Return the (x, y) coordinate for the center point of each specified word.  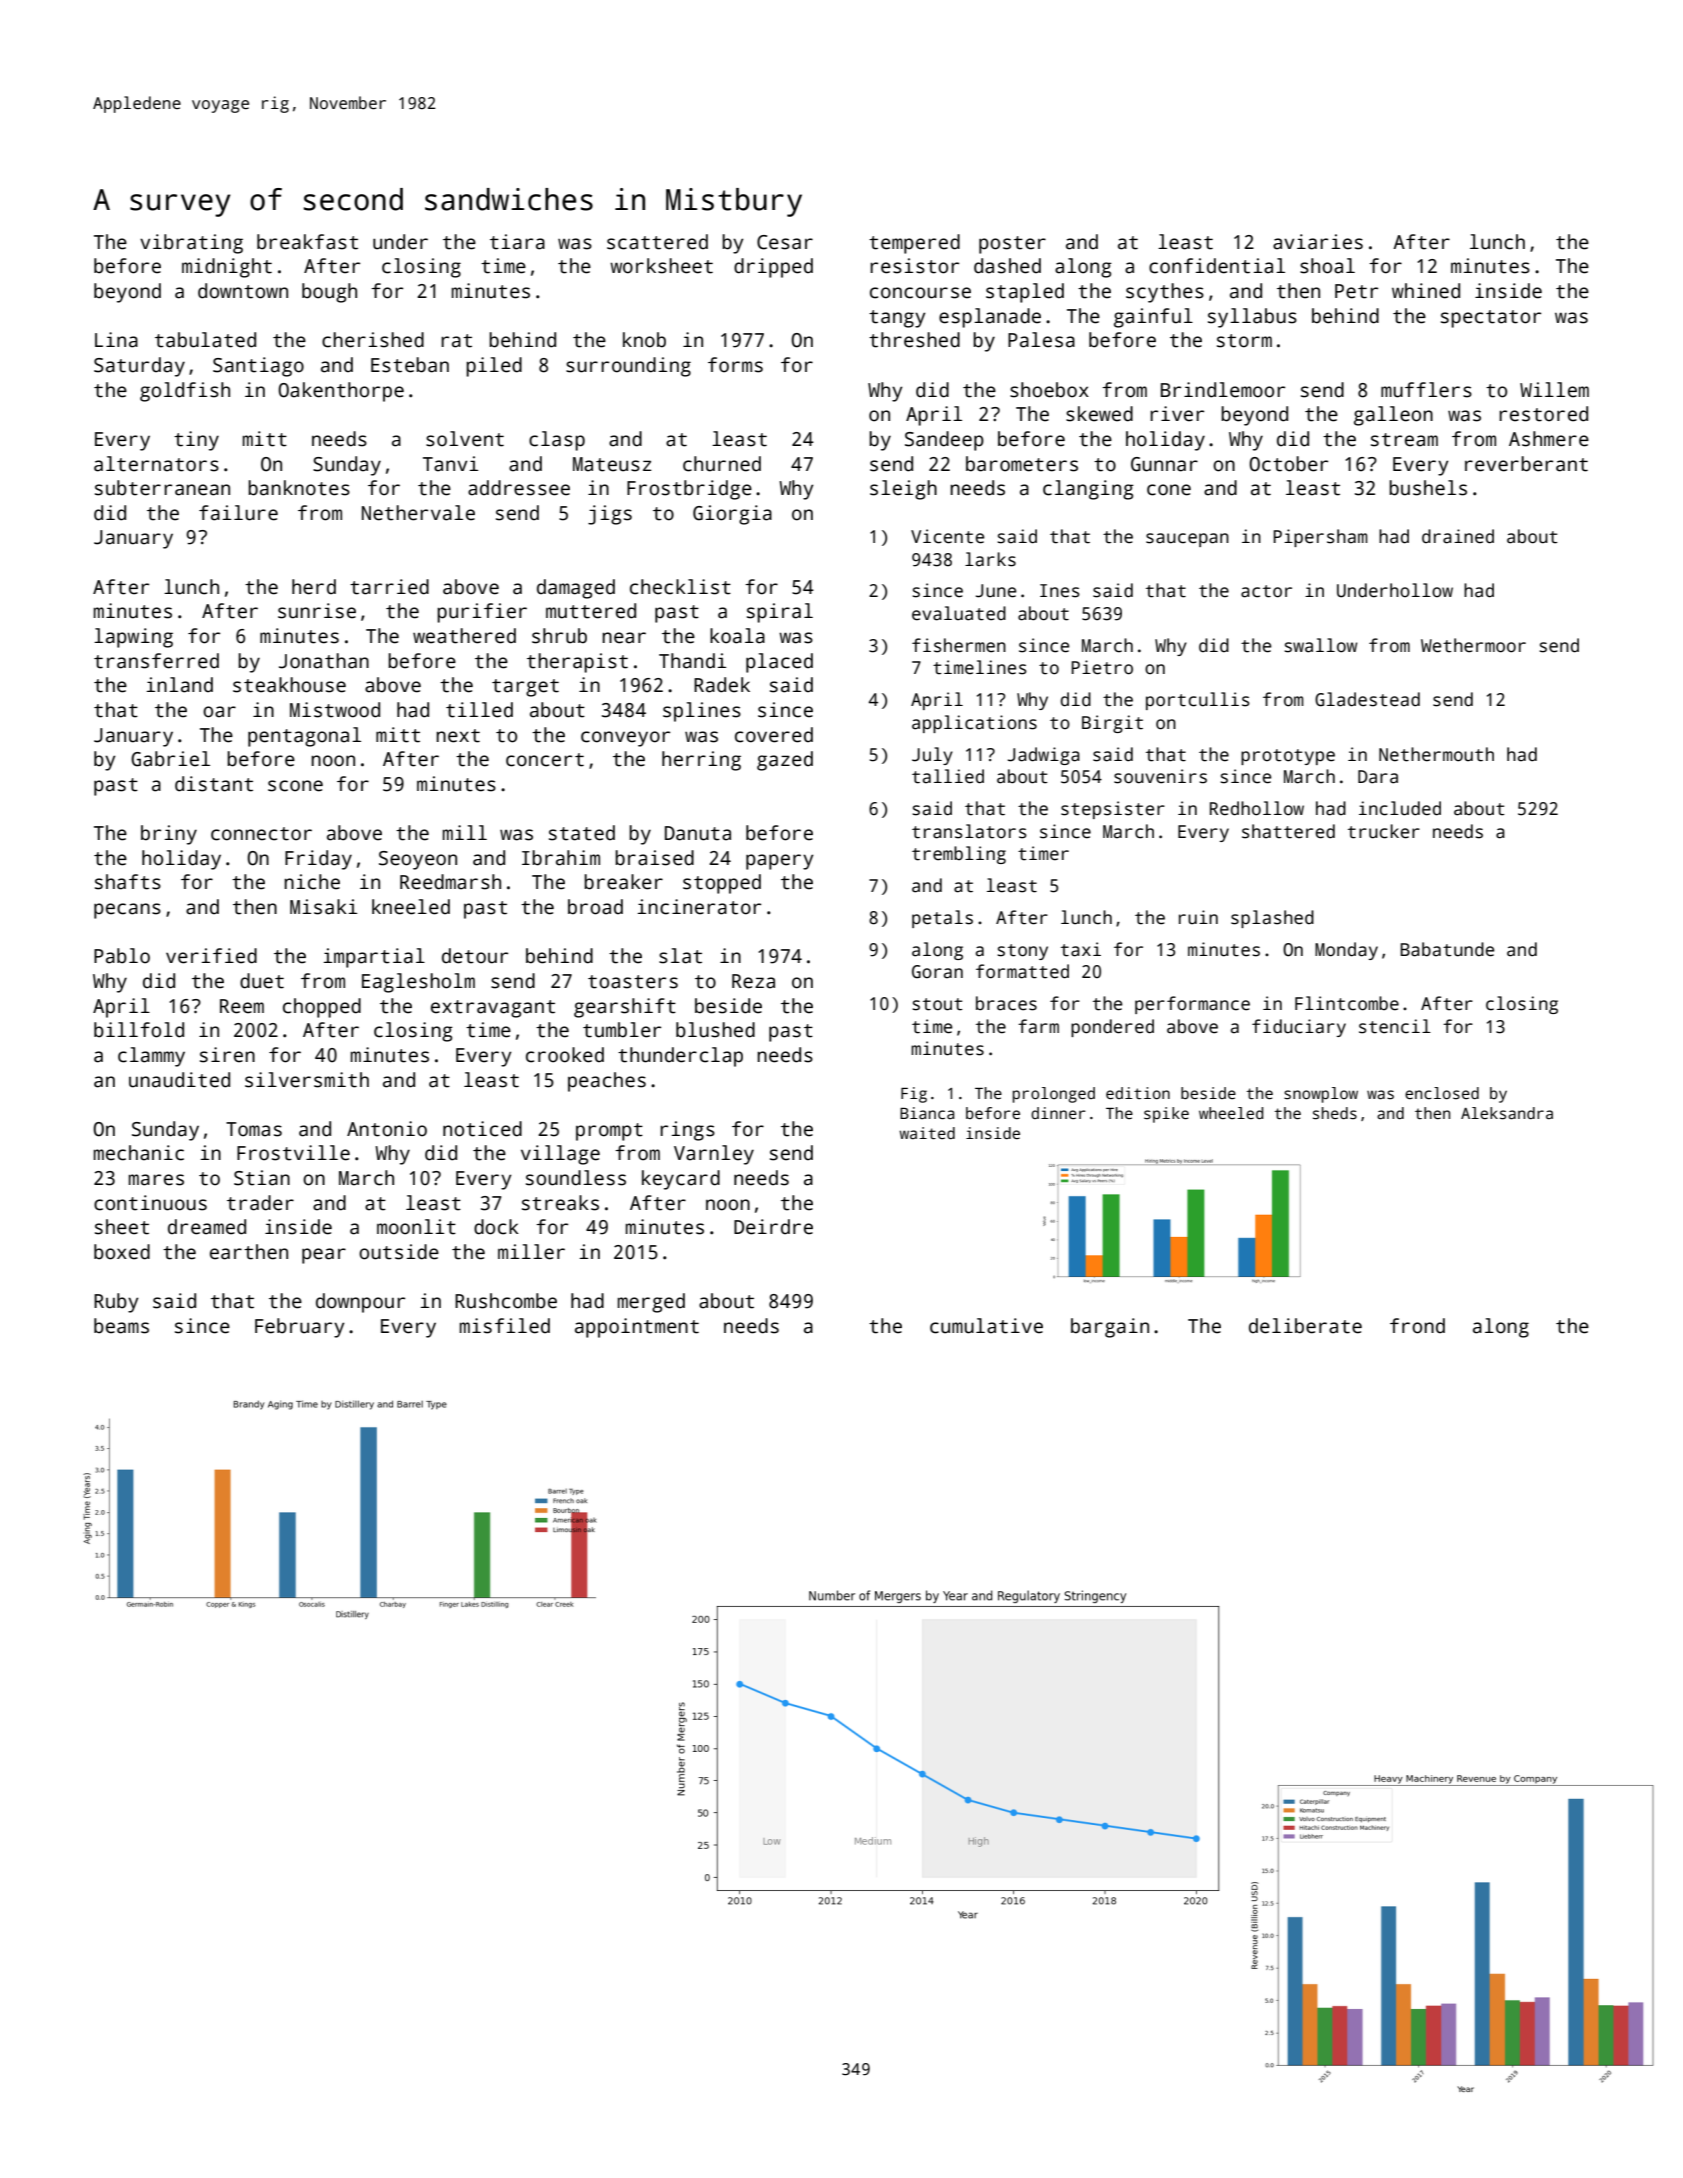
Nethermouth (1436, 754)
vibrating (191, 244)
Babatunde (1447, 949)
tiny (196, 441)
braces (1006, 1003)
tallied (948, 776)
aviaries (1318, 242)
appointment (637, 1328)
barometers (1022, 464)
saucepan (1187, 540)
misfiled (505, 1326)
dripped (773, 268)
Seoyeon (418, 860)
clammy (151, 1057)
